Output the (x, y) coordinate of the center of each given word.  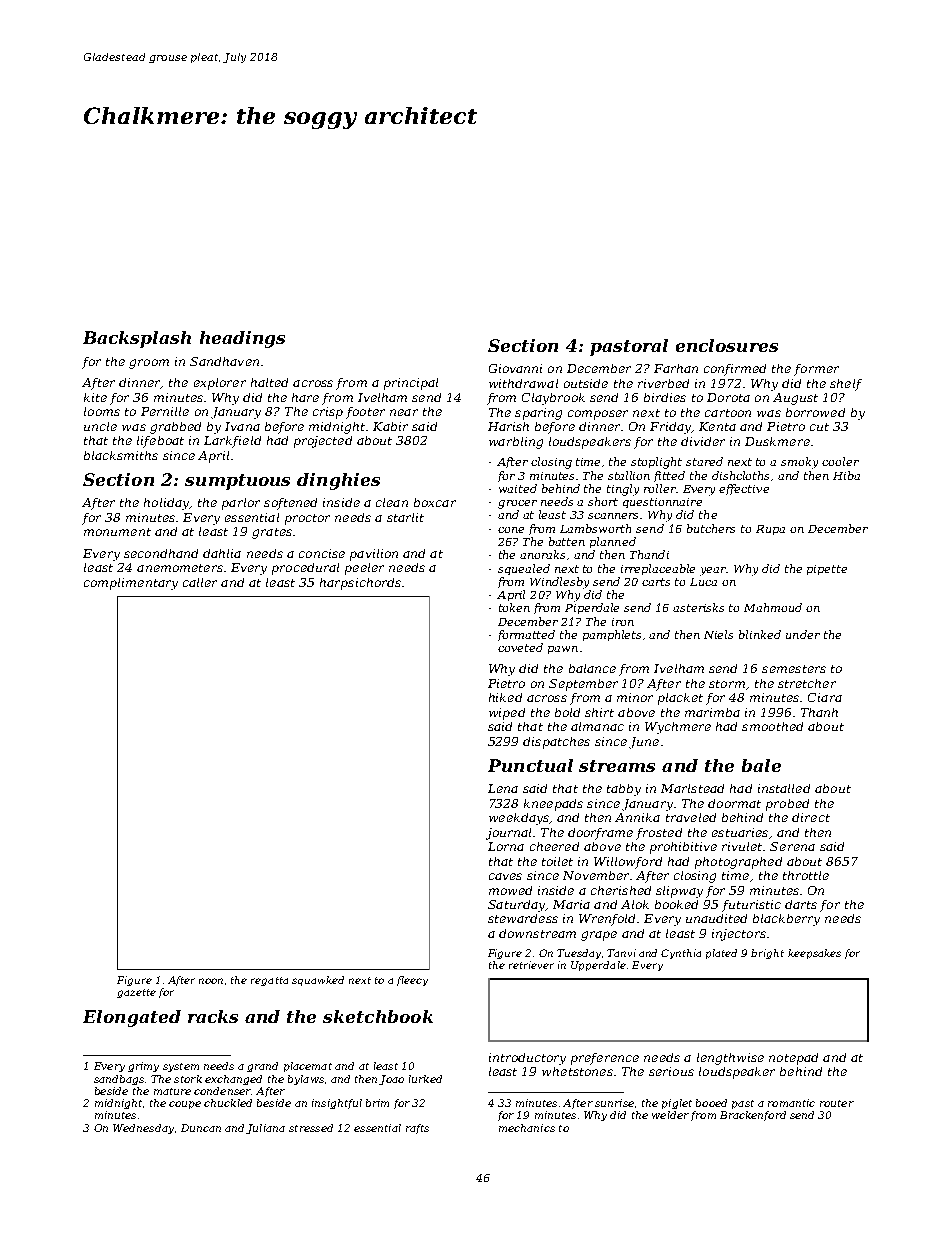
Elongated (132, 1018)
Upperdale (598, 966)
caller (200, 582)
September (583, 685)
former (816, 370)
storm (727, 684)
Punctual (530, 765)
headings (242, 339)
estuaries (740, 832)
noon (211, 981)
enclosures (727, 345)
